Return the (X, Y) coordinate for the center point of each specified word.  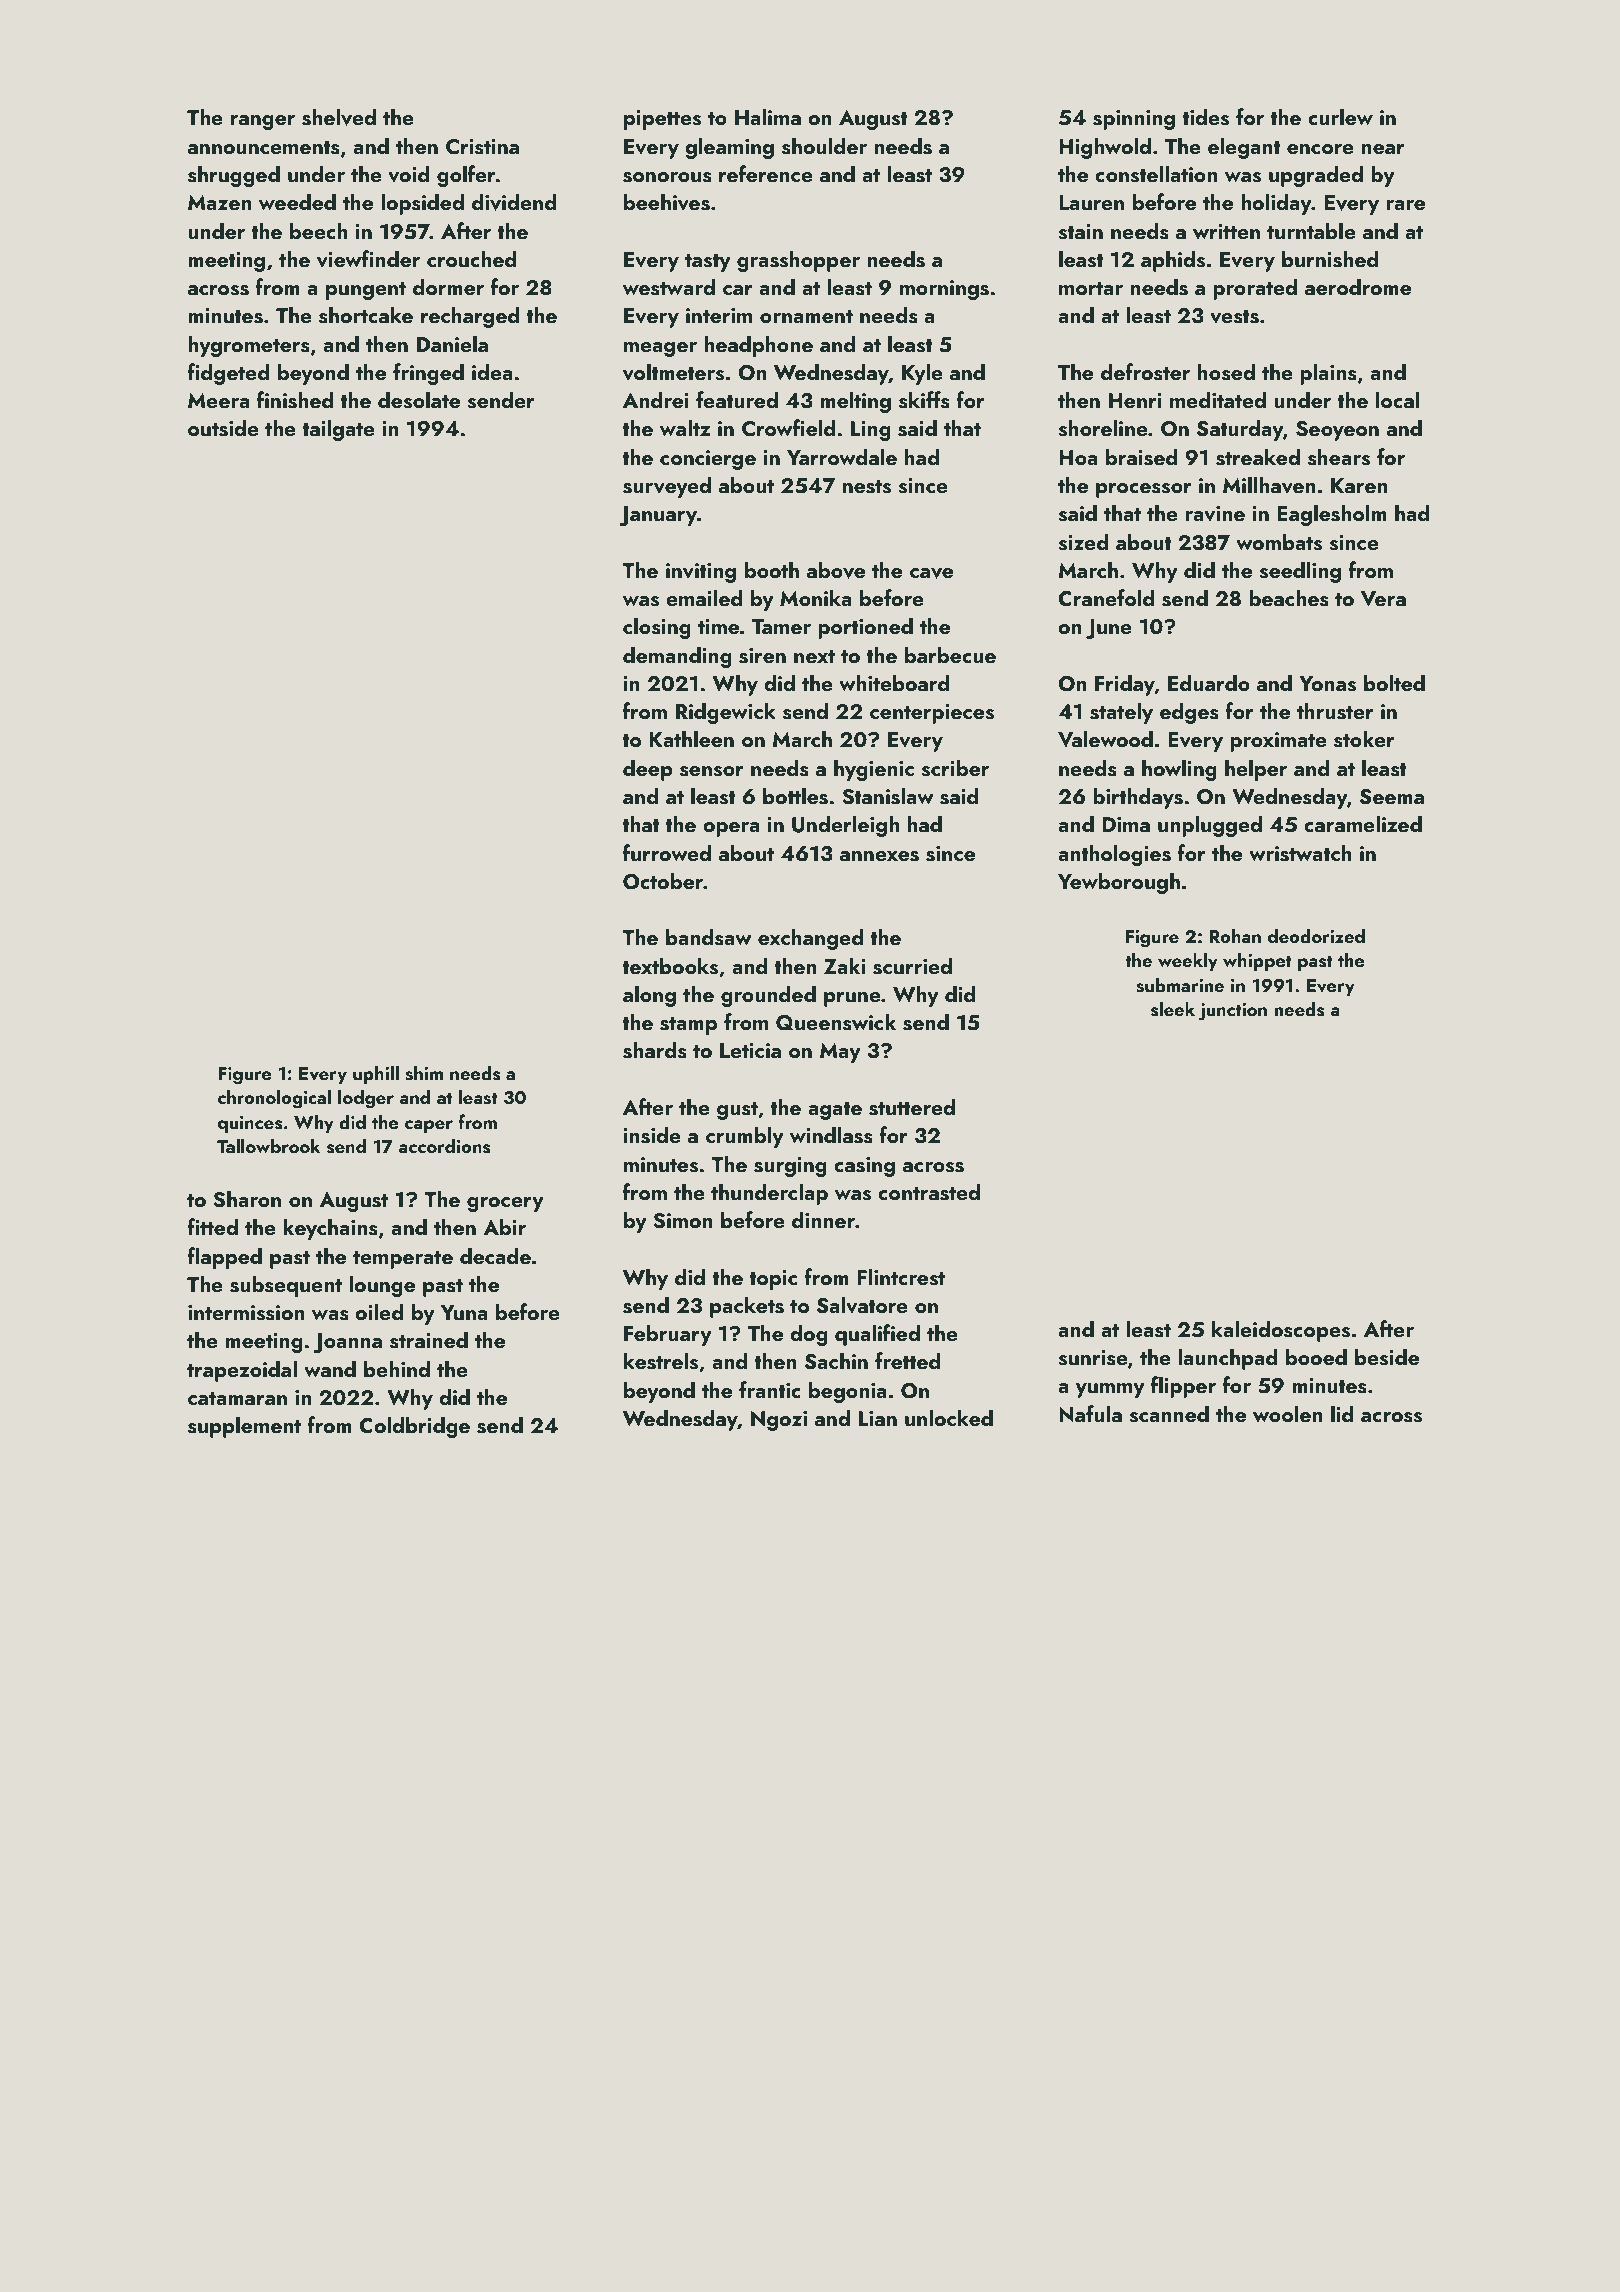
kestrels (661, 1361)
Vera (1383, 599)
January (658, 516)
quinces (250, 1124)
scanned (1169, 1414)
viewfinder (368, 259)
